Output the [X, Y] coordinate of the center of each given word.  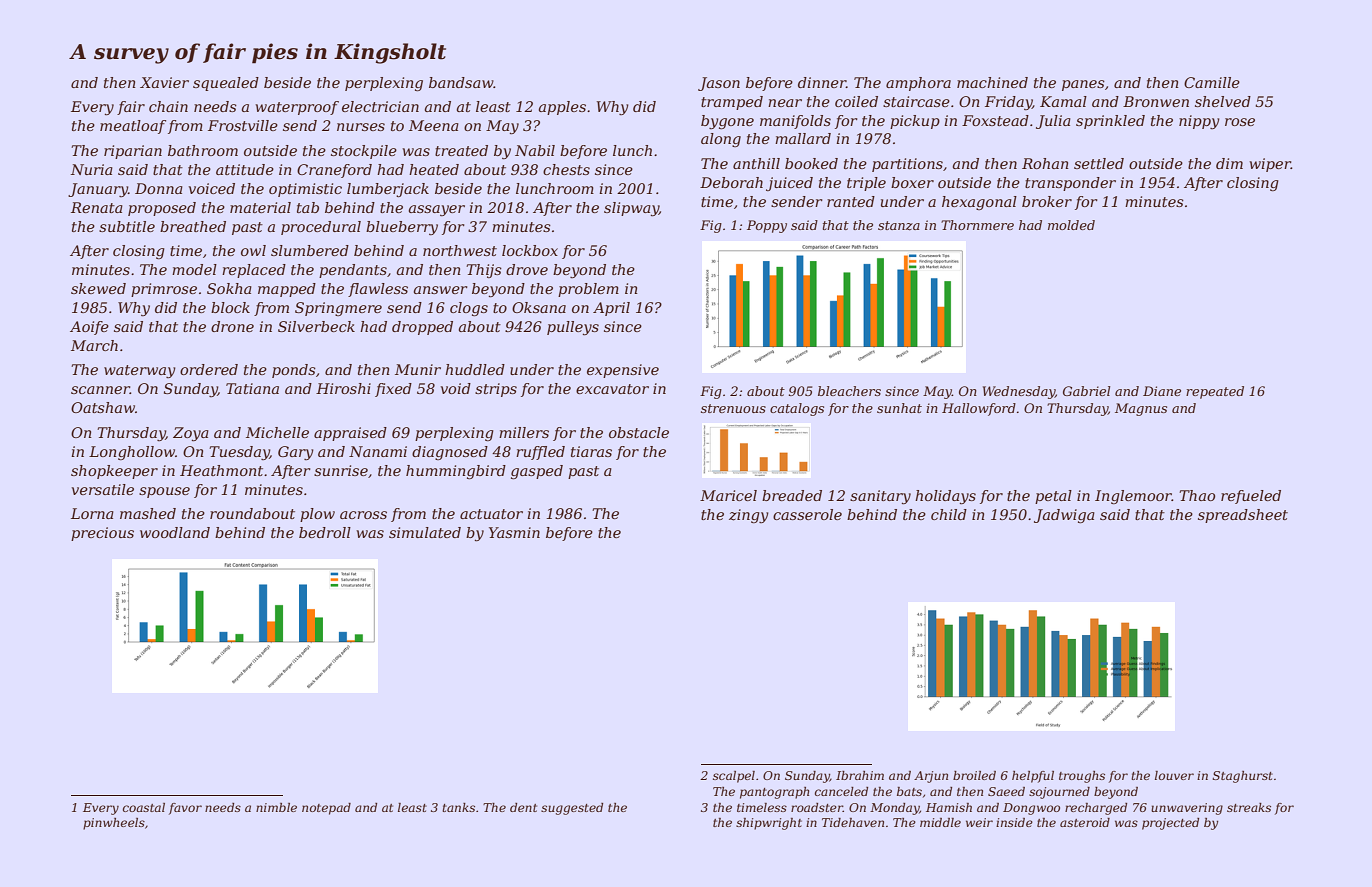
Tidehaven [853, 822]
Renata [97, 207]
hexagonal [979, 203]
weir [979, 822]
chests [566, 169]
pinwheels [114, 824]
